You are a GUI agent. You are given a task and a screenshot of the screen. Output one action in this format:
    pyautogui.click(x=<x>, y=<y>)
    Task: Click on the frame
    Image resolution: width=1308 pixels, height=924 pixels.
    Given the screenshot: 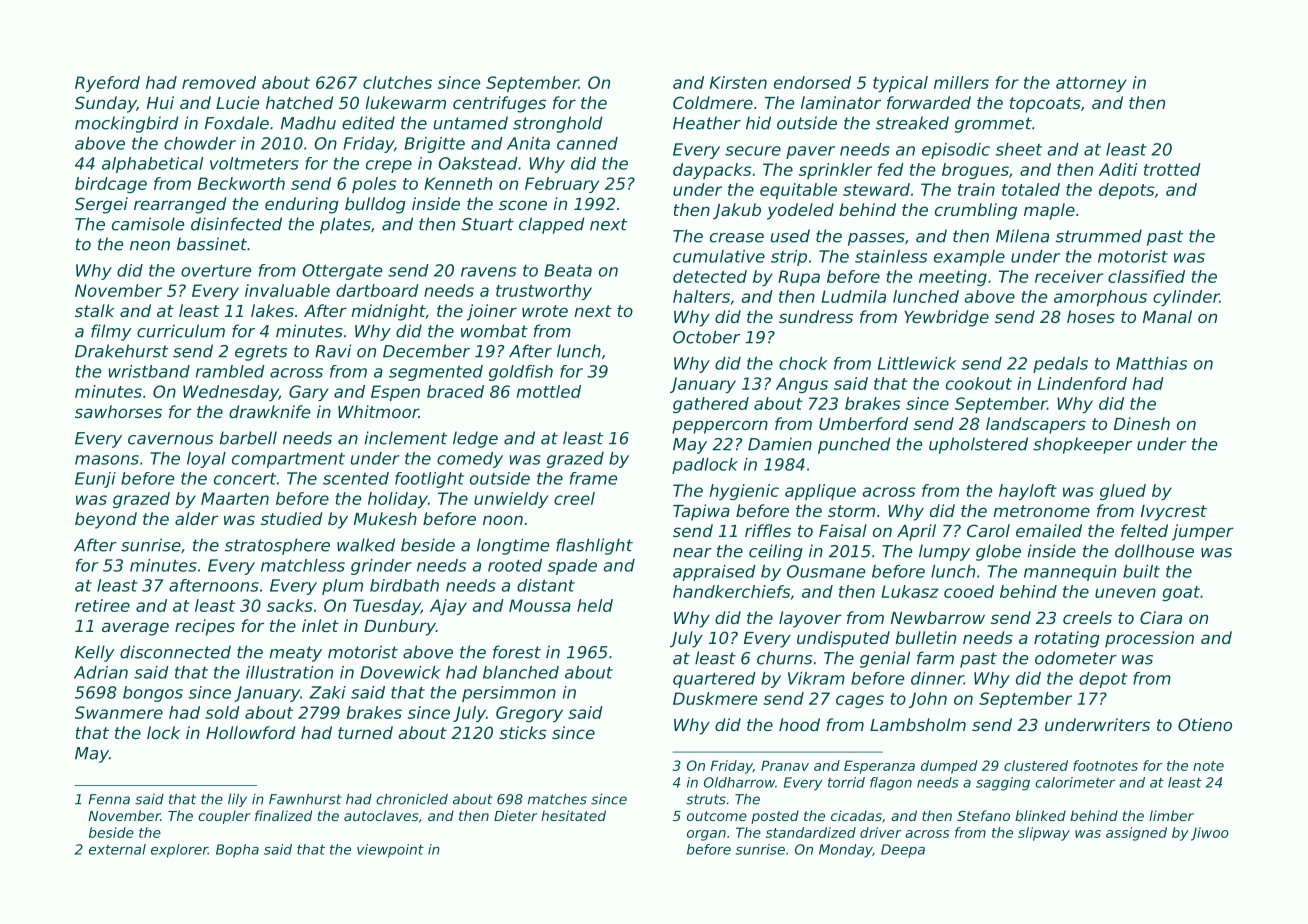 What is the action you would take?
    pyautogui.click(x=593, y=478)
